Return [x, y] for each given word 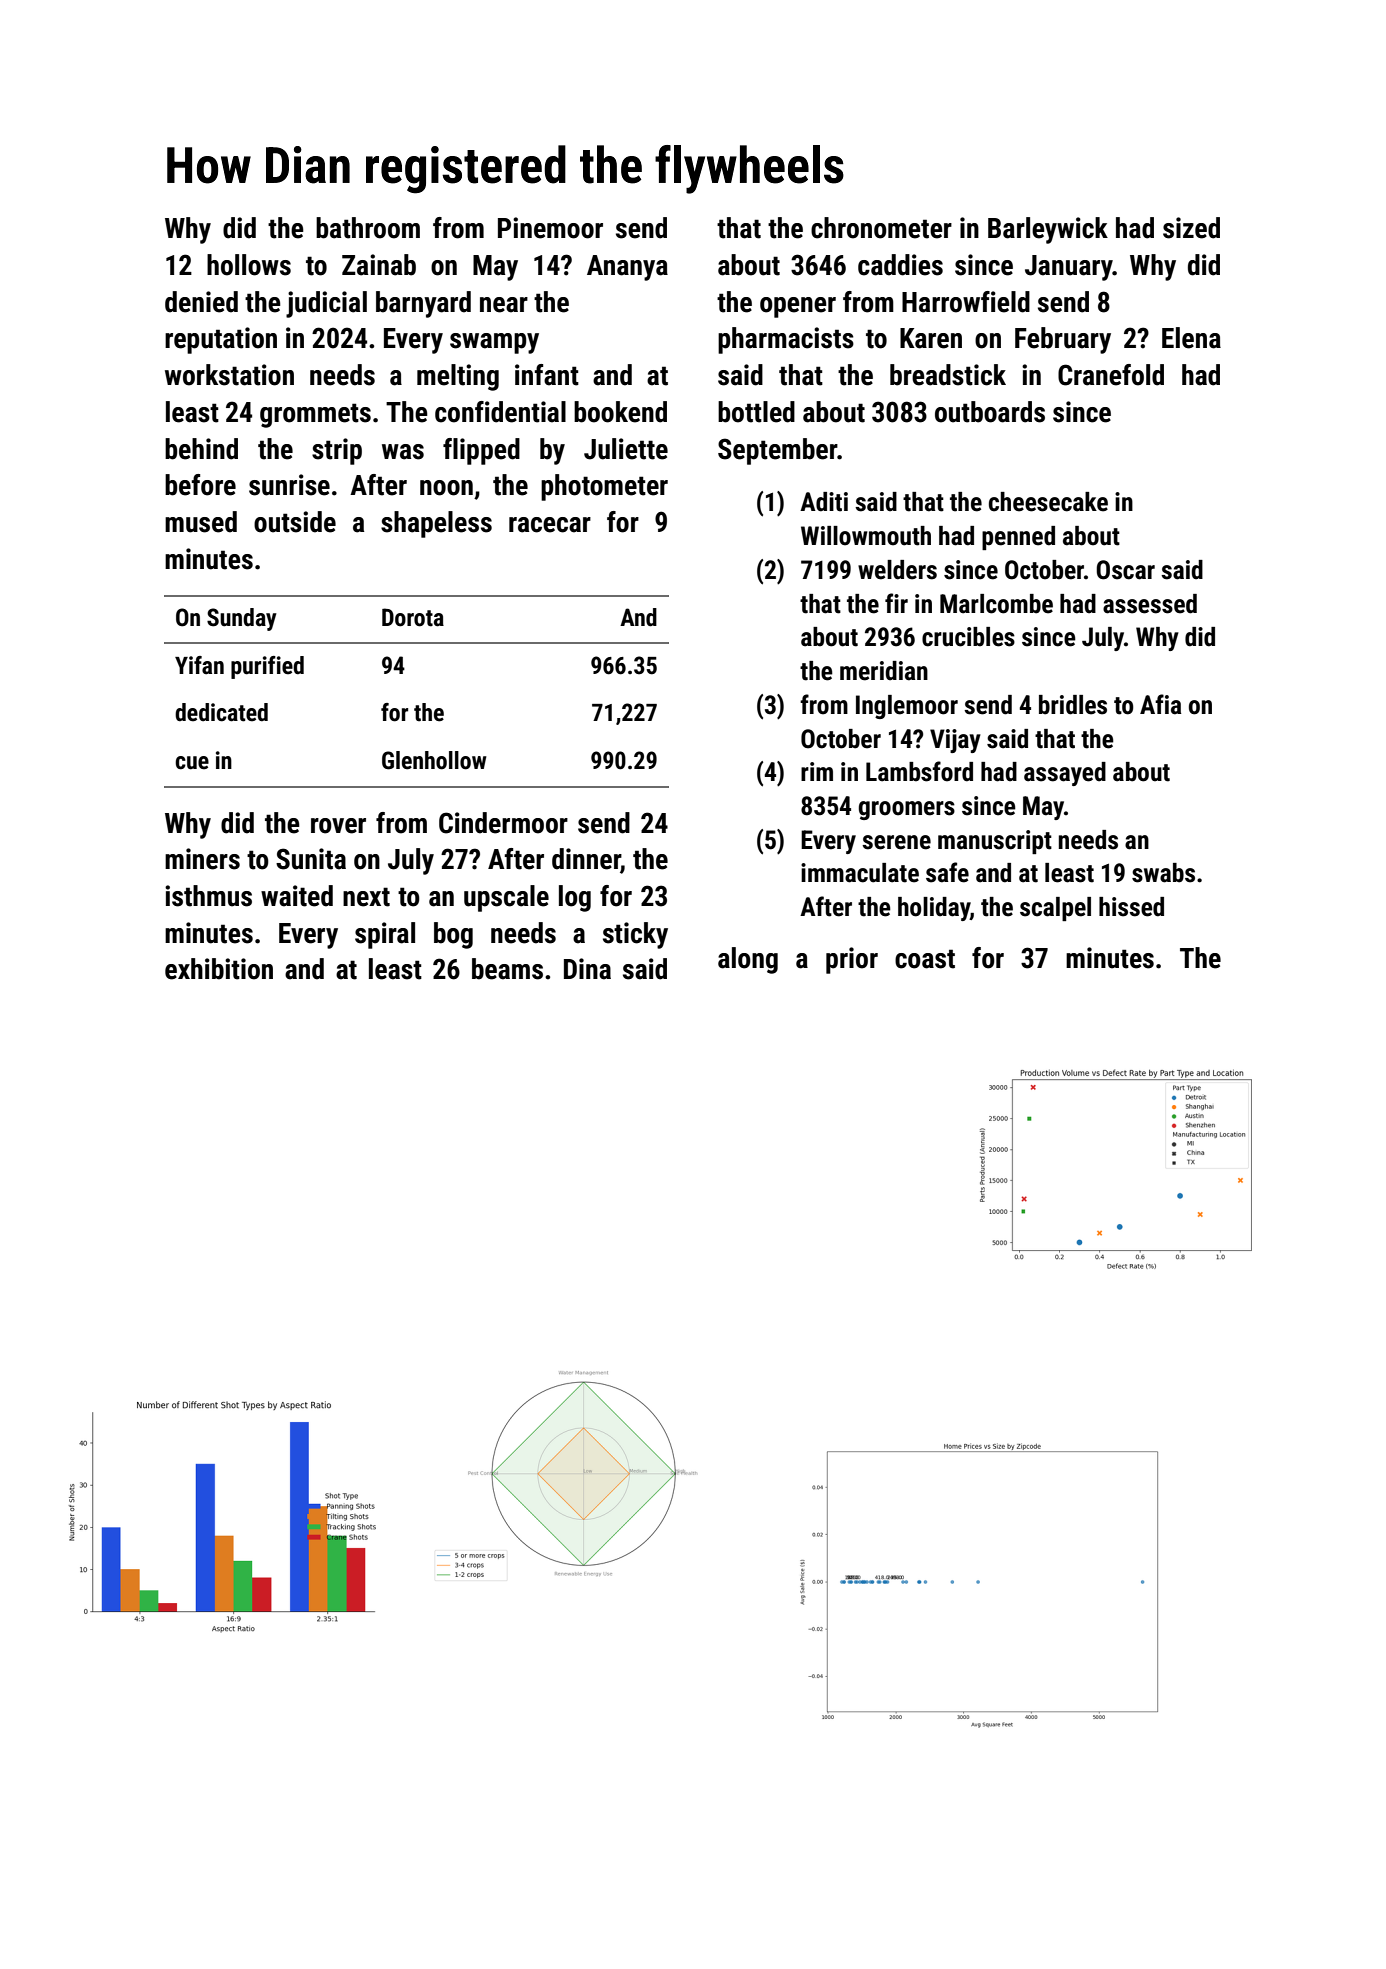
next [366, 897]
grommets [315, 415]
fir [896, 603]
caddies [900, 265]
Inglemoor [907, 707]
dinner [586, 860]
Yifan [199, 665]
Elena [1191, 338]
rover [338, 826]
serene [896, 842]
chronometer [881, 228]
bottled [756, 412]
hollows [249, 265]
